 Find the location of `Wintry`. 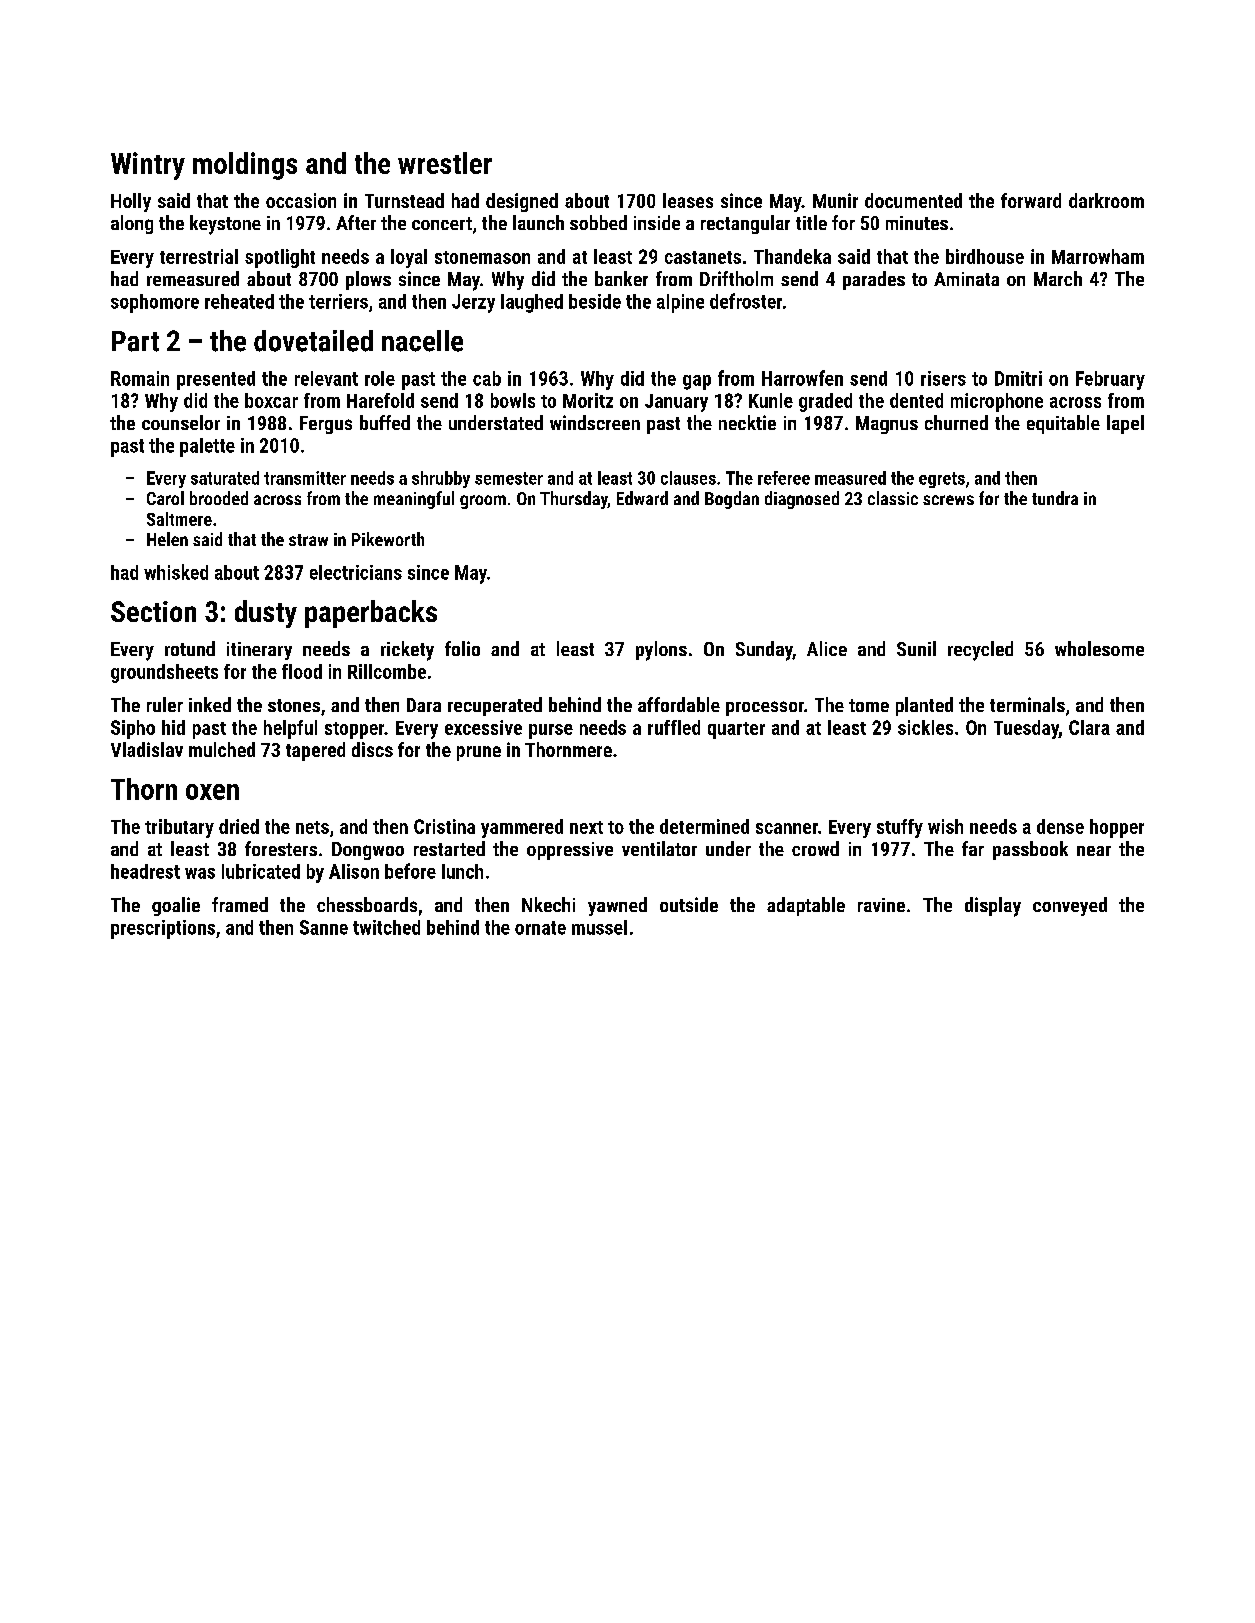

Wintry is located at coordinates (148, 166).
